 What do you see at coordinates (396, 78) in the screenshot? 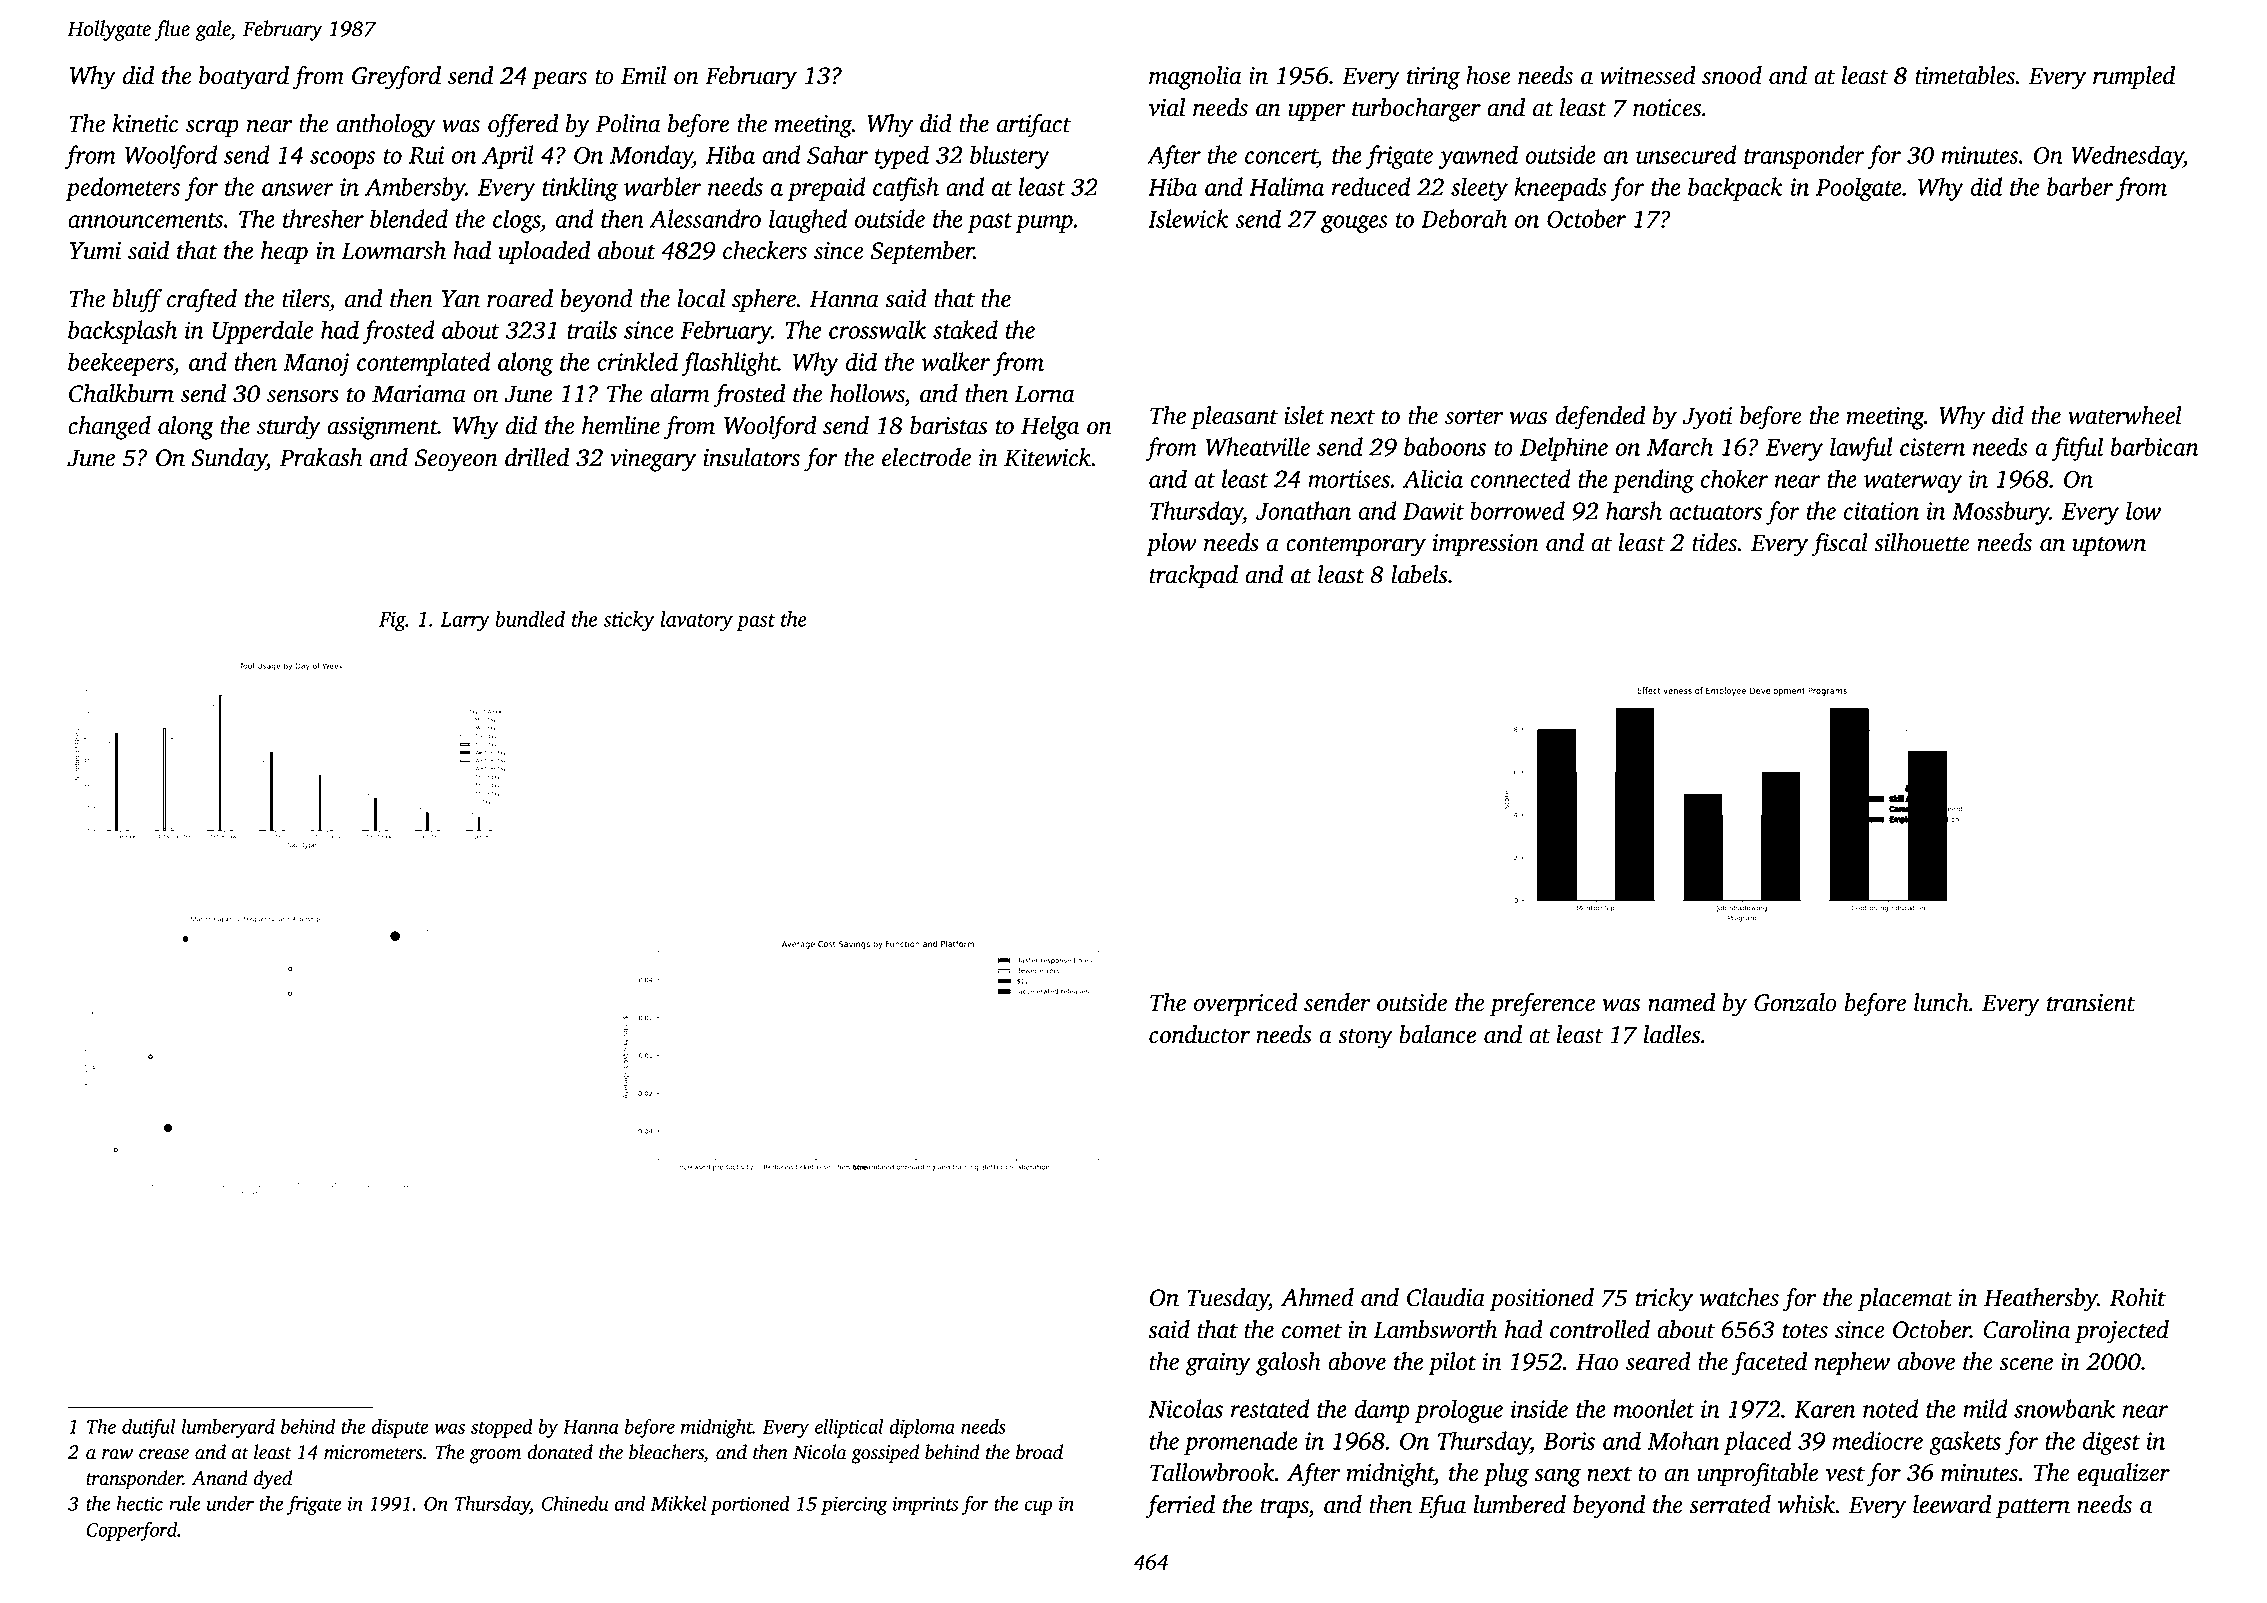
I see `Greyford` at bounding box center [396, 78].
